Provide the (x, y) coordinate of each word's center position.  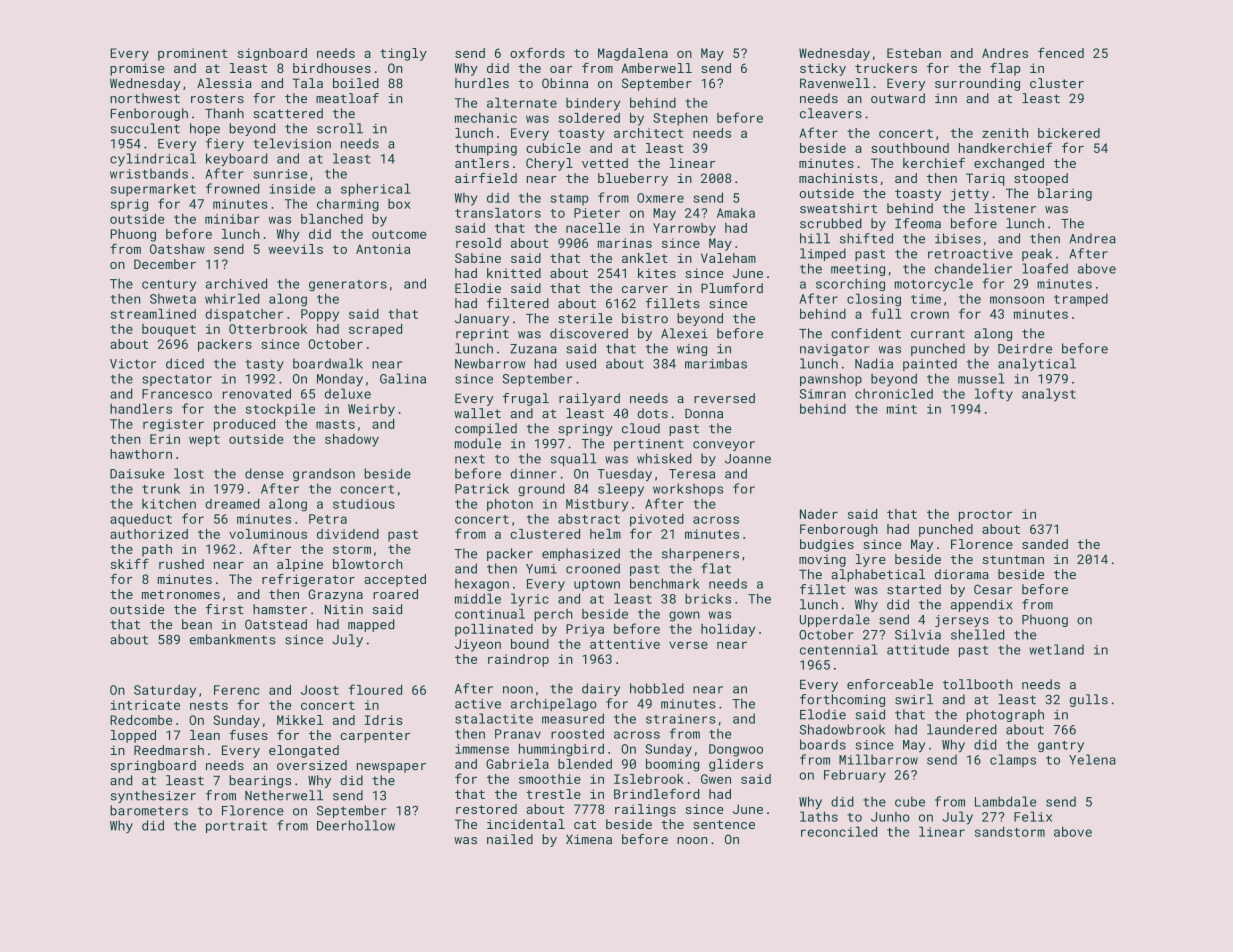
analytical (1037, 364)
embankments (233, 639)
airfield (486, 178)
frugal (526, 399)
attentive (625, 644)
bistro (645, 318)
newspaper (391, 768)
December (165, 264)
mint (902, 409)
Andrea (1092, 238)
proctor (985, 516)
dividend (348, 534)
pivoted (657, 520)
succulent (145, 128)
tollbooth (978, 684)
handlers (141, 408)
